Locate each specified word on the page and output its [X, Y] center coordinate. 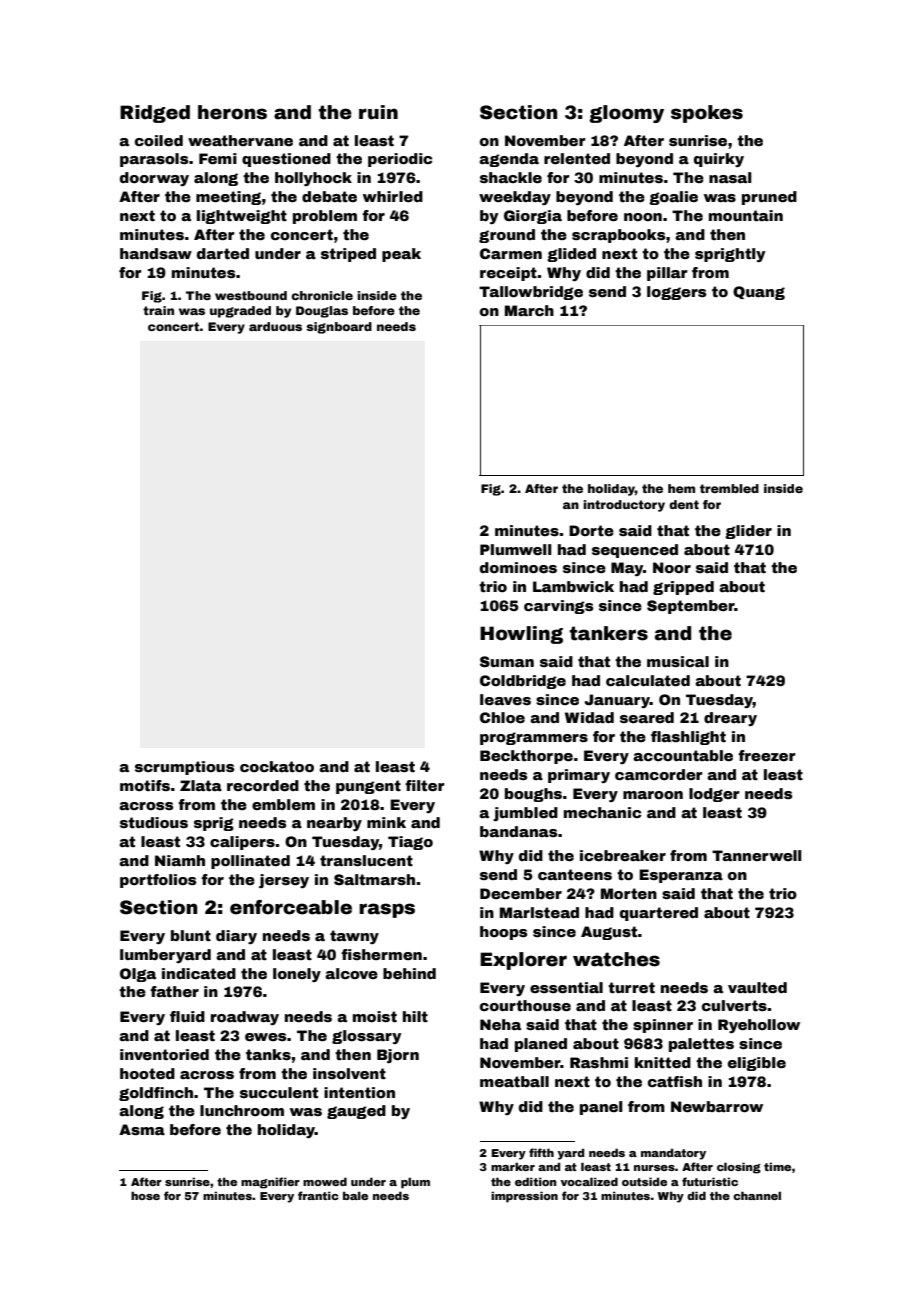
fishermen [381, 954]
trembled [729, 488]
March [529, 310]
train [158, 310]
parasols [154, 160]
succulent [279, 1092]
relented [577, 158]
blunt [191, 935]
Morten [629, 893]
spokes [707, 114]
